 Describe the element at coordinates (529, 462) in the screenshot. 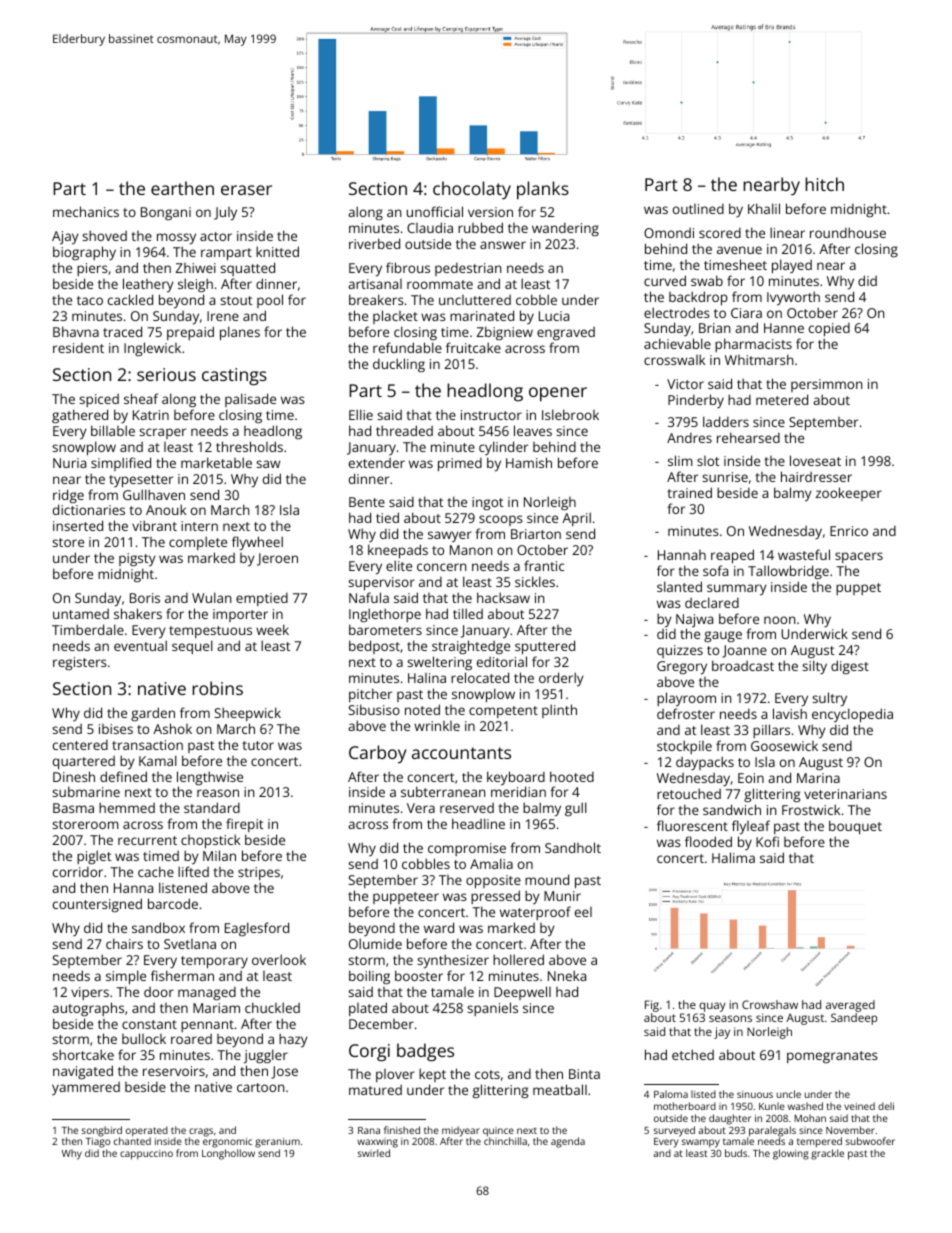

I see `Hamish` at that location.
